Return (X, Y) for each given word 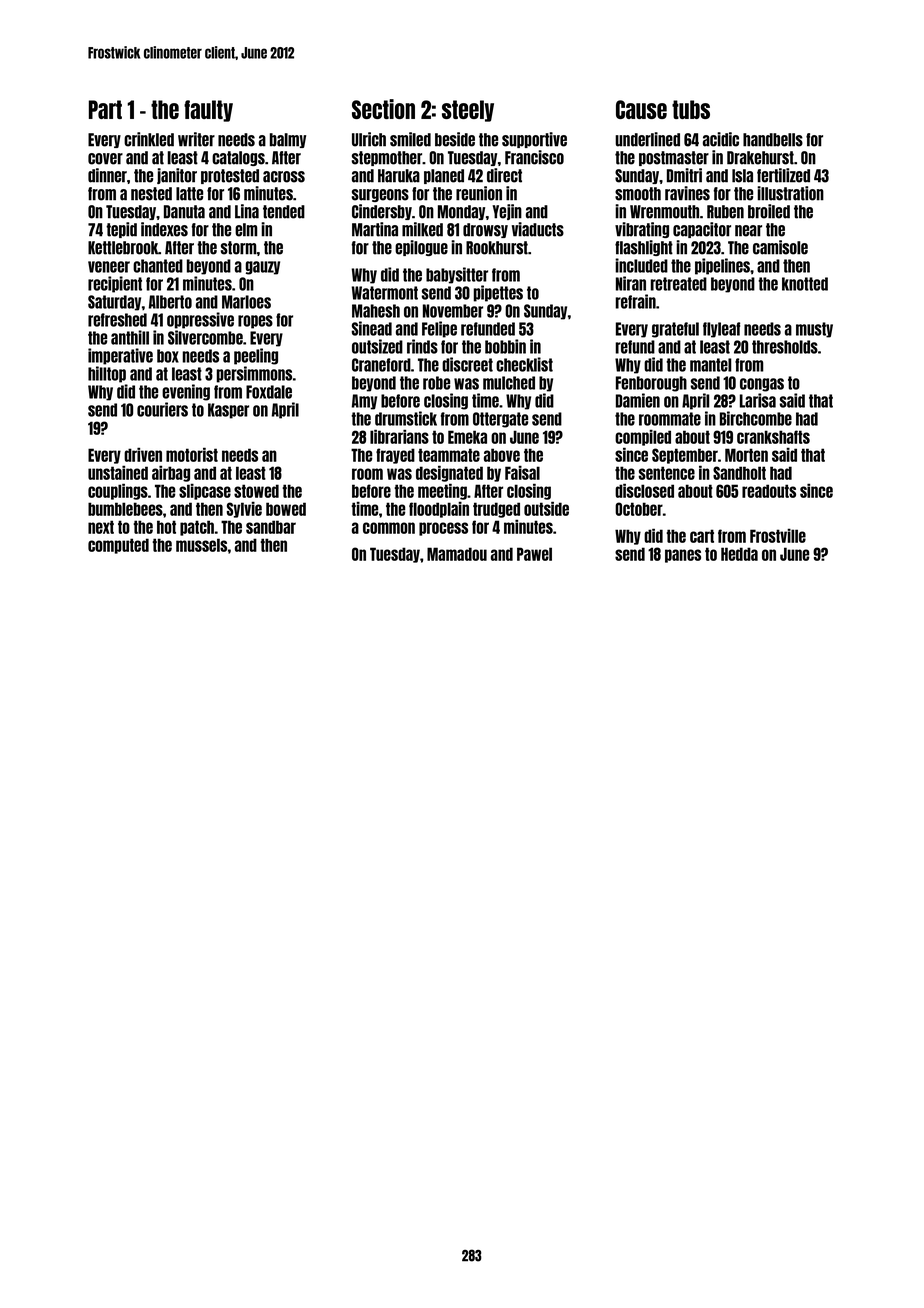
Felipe (439, 329)
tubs (691, 109)
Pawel (534, 554)
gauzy (263, 268)
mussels (201, 545)
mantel (711, 365)
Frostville (778, 536)
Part (105, 109)
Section (383, 109)
